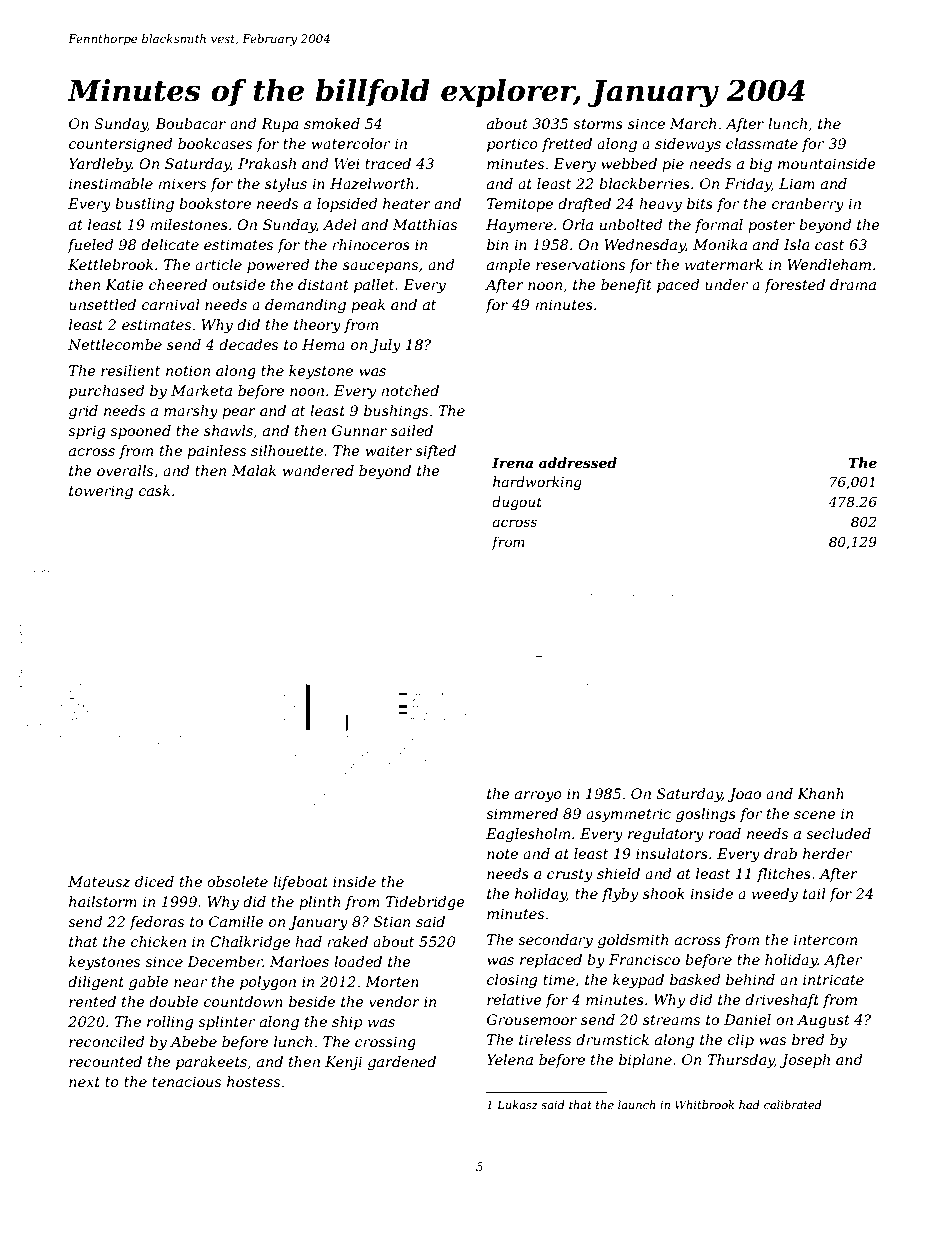 This image has height=1233, width=952. Describe the element at coordinates (396, 412) in the image. I see `bushings` at that location.
